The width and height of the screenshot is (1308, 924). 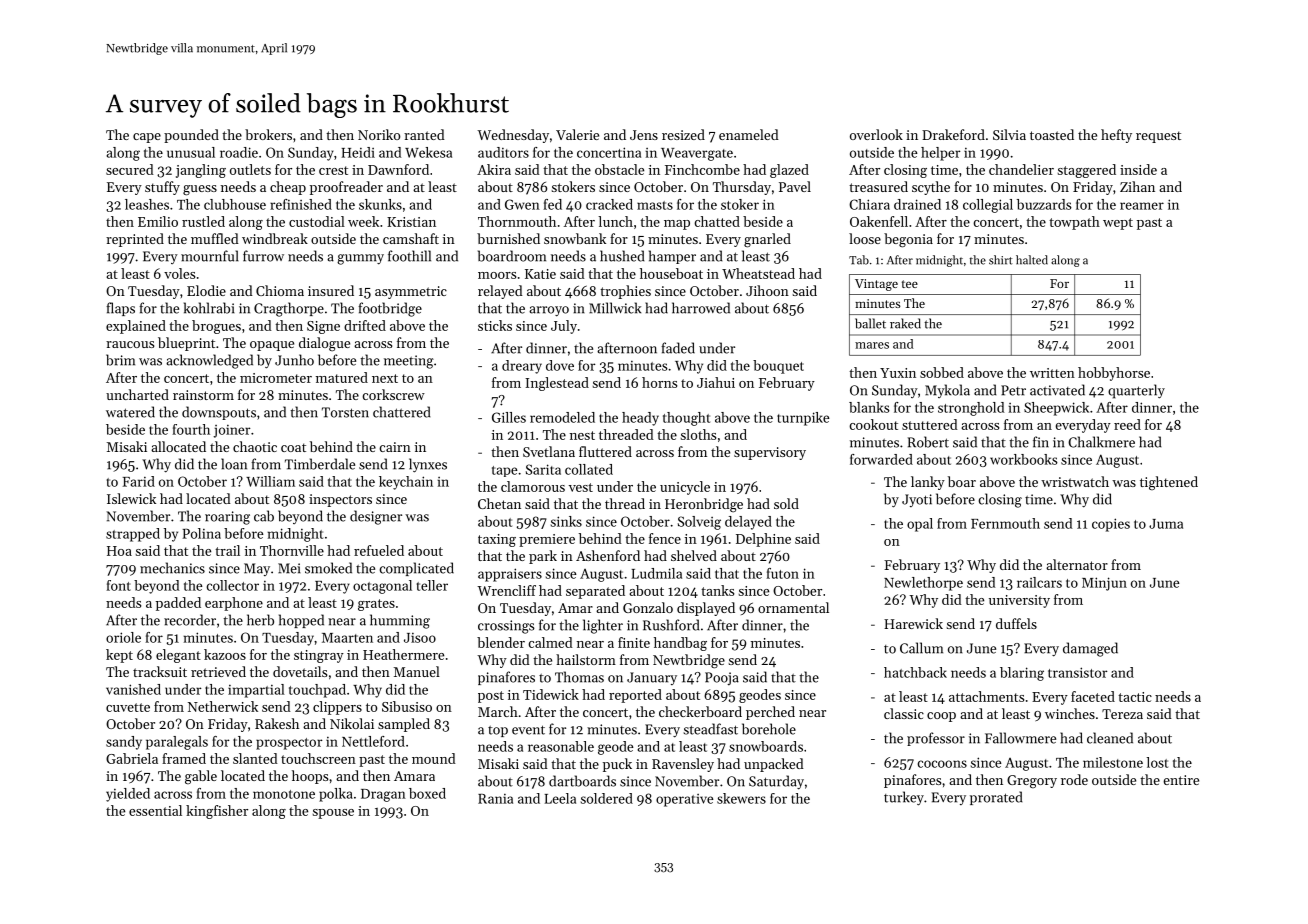 What do you see at coordinates (716, 382) in the screenshot?
I see `Jiahui` at bounding box center [716, 382].
